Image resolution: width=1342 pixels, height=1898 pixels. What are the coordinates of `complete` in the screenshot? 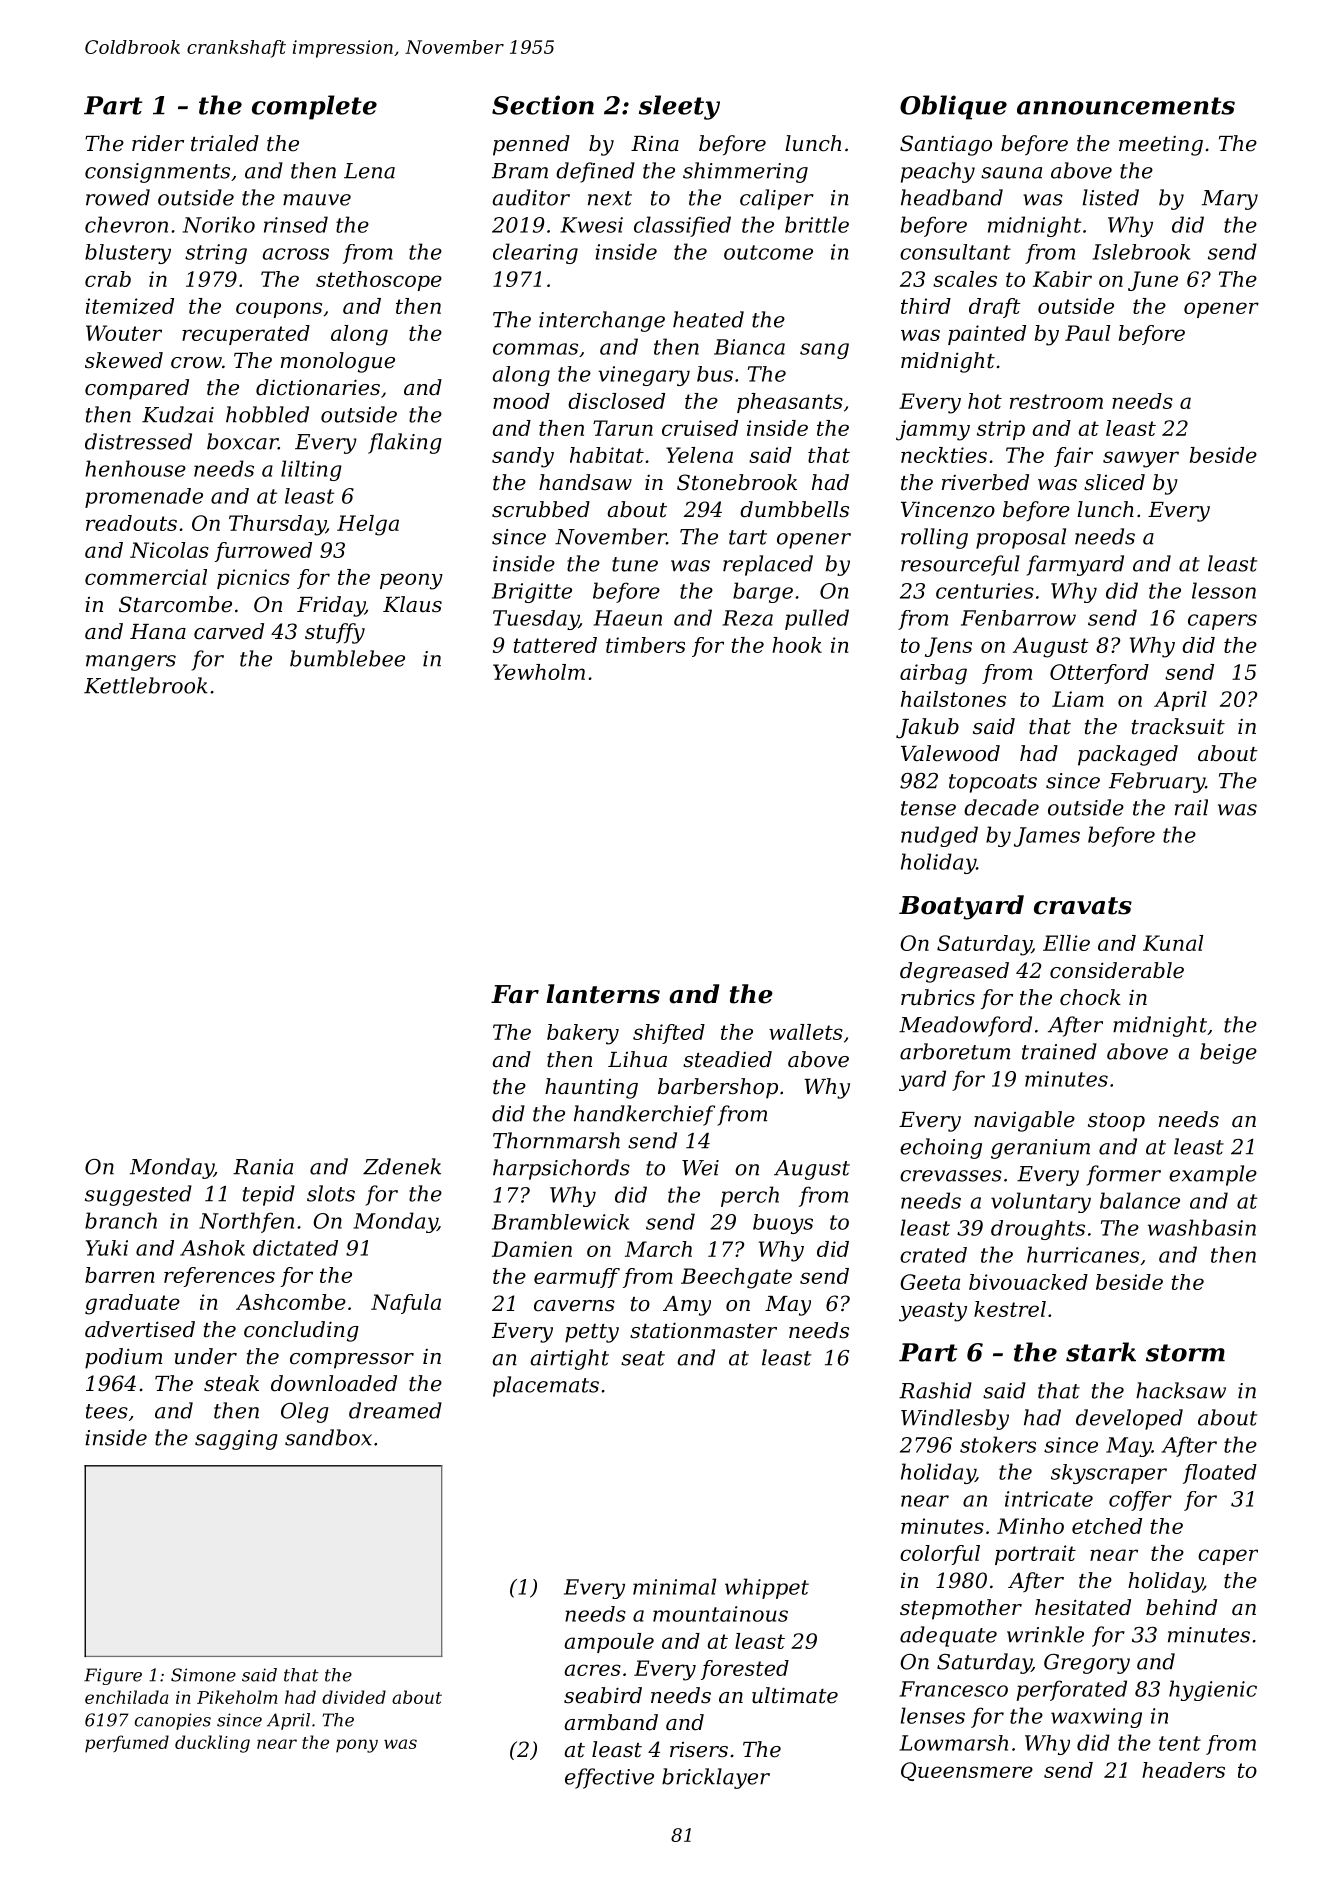 It's located at (314, 107).
